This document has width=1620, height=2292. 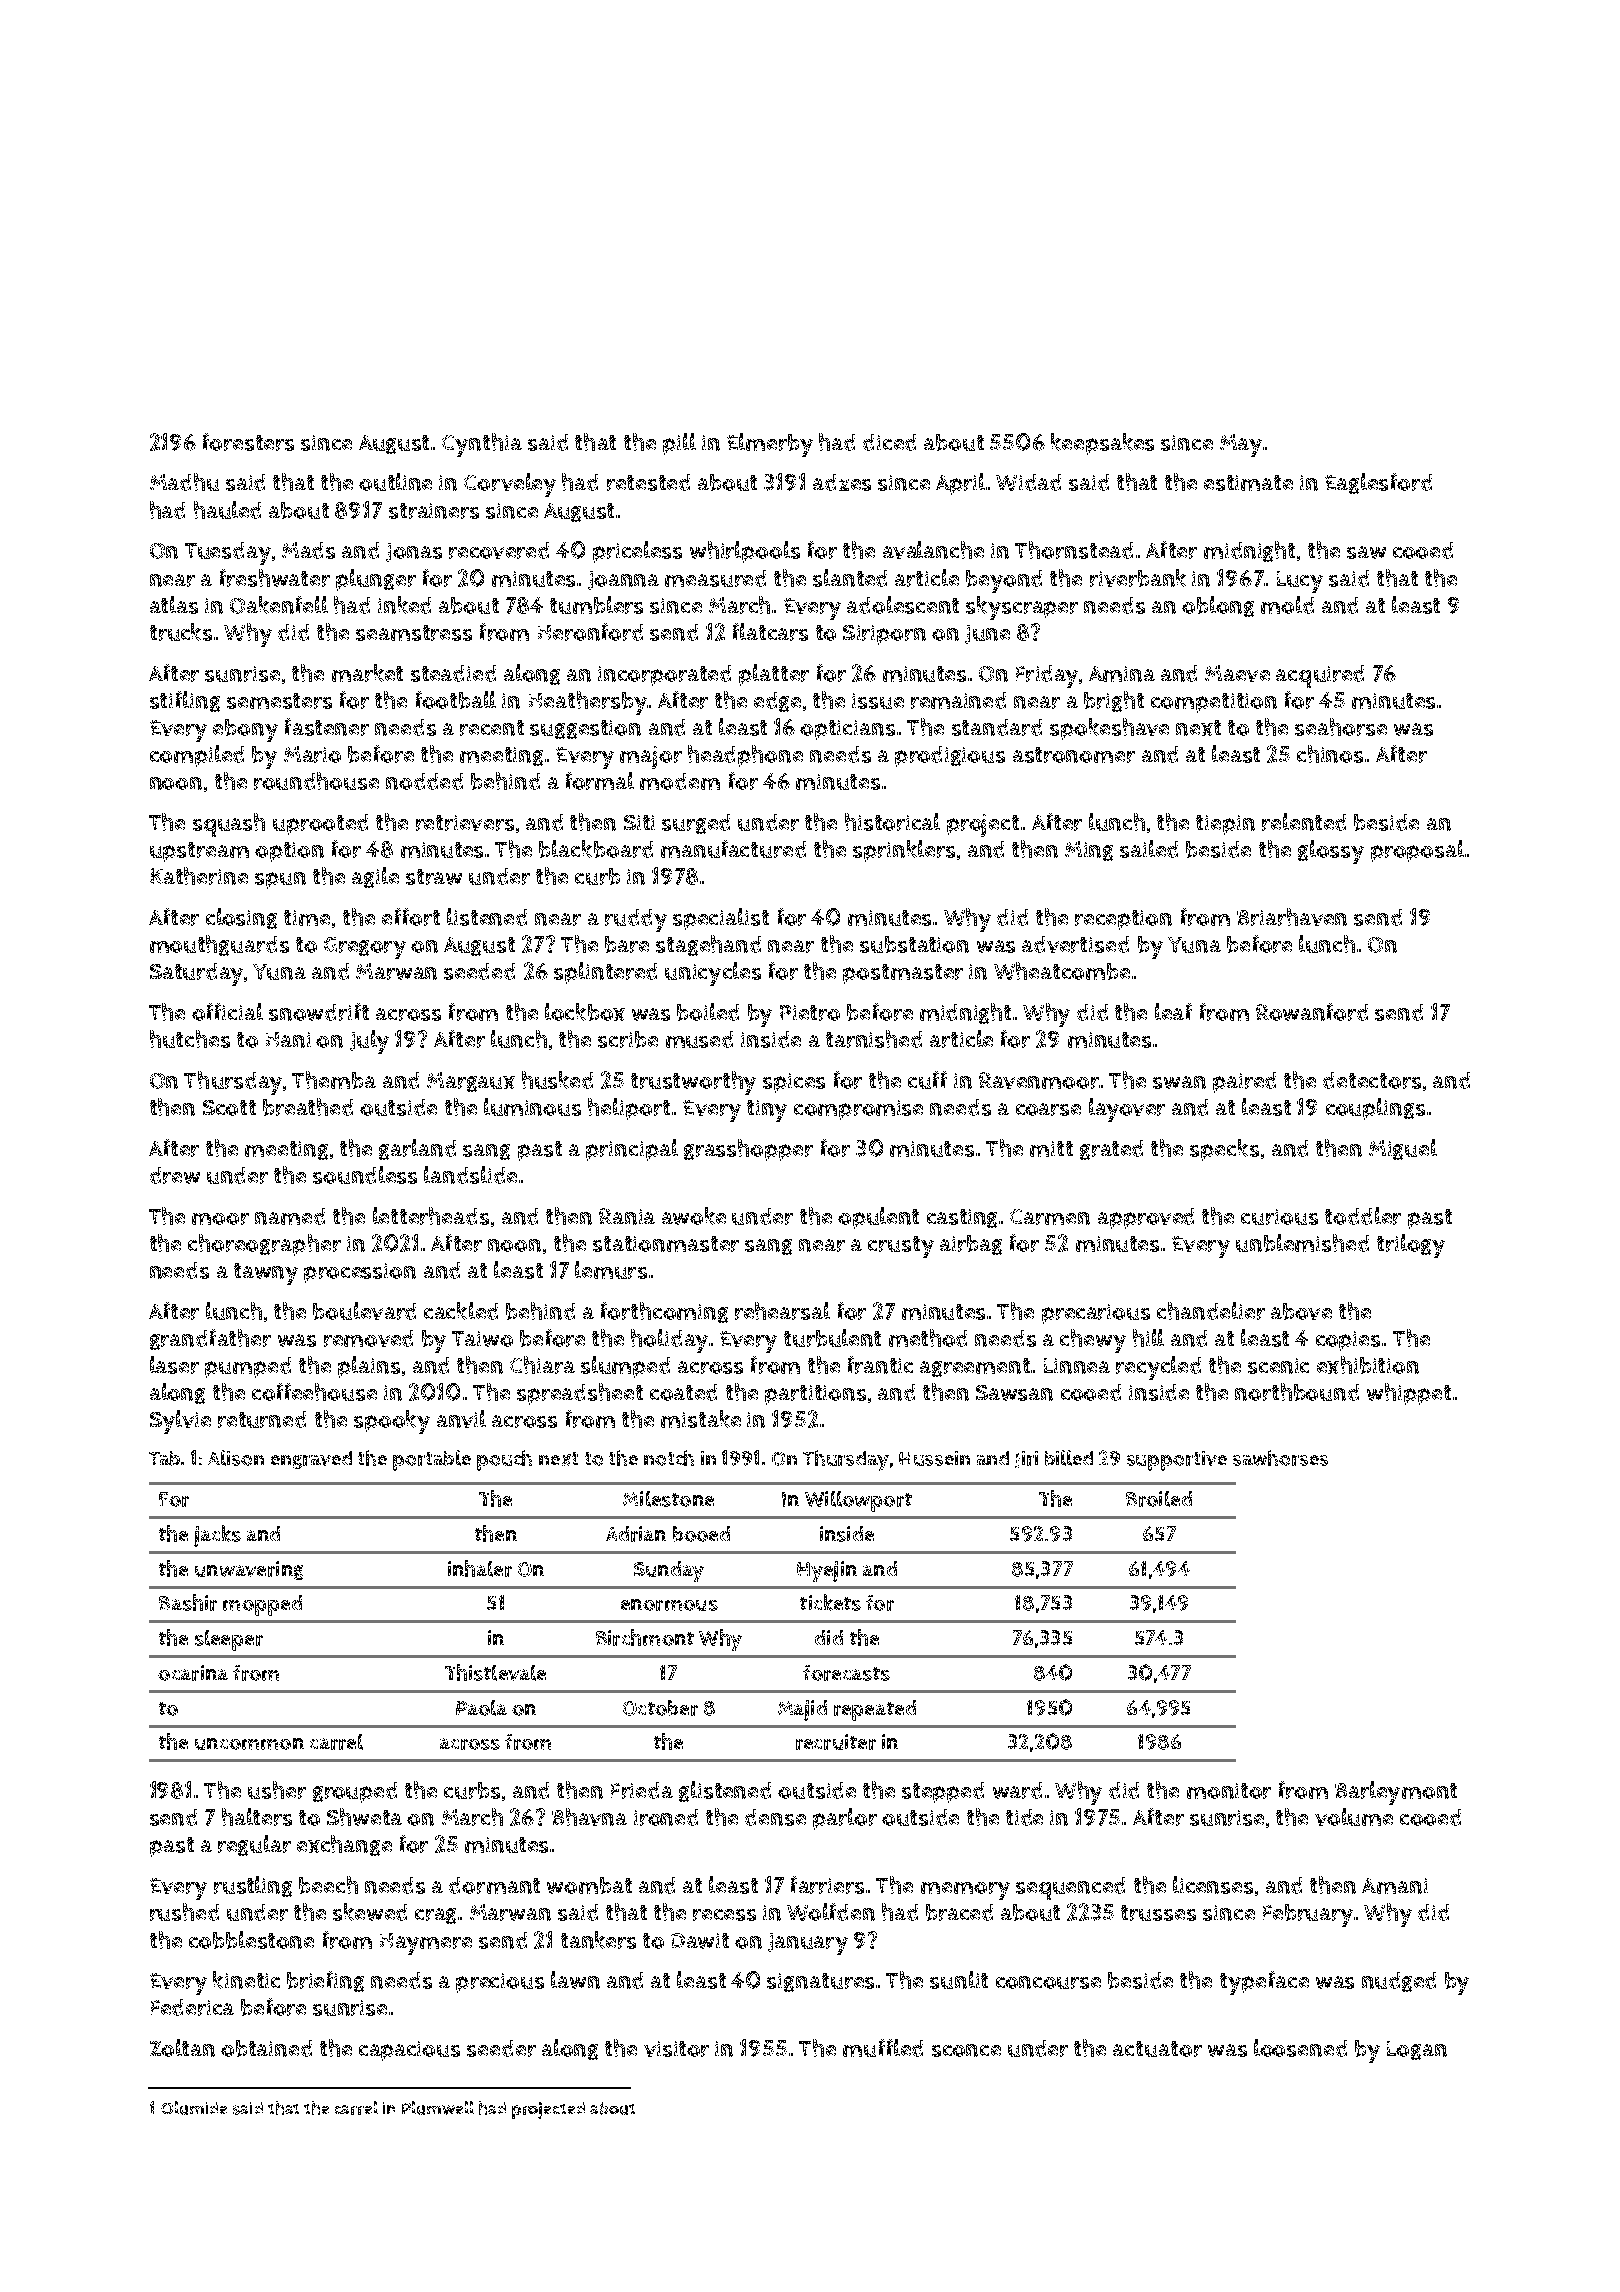 I want to click on pill, so click(x=679, y=444).
